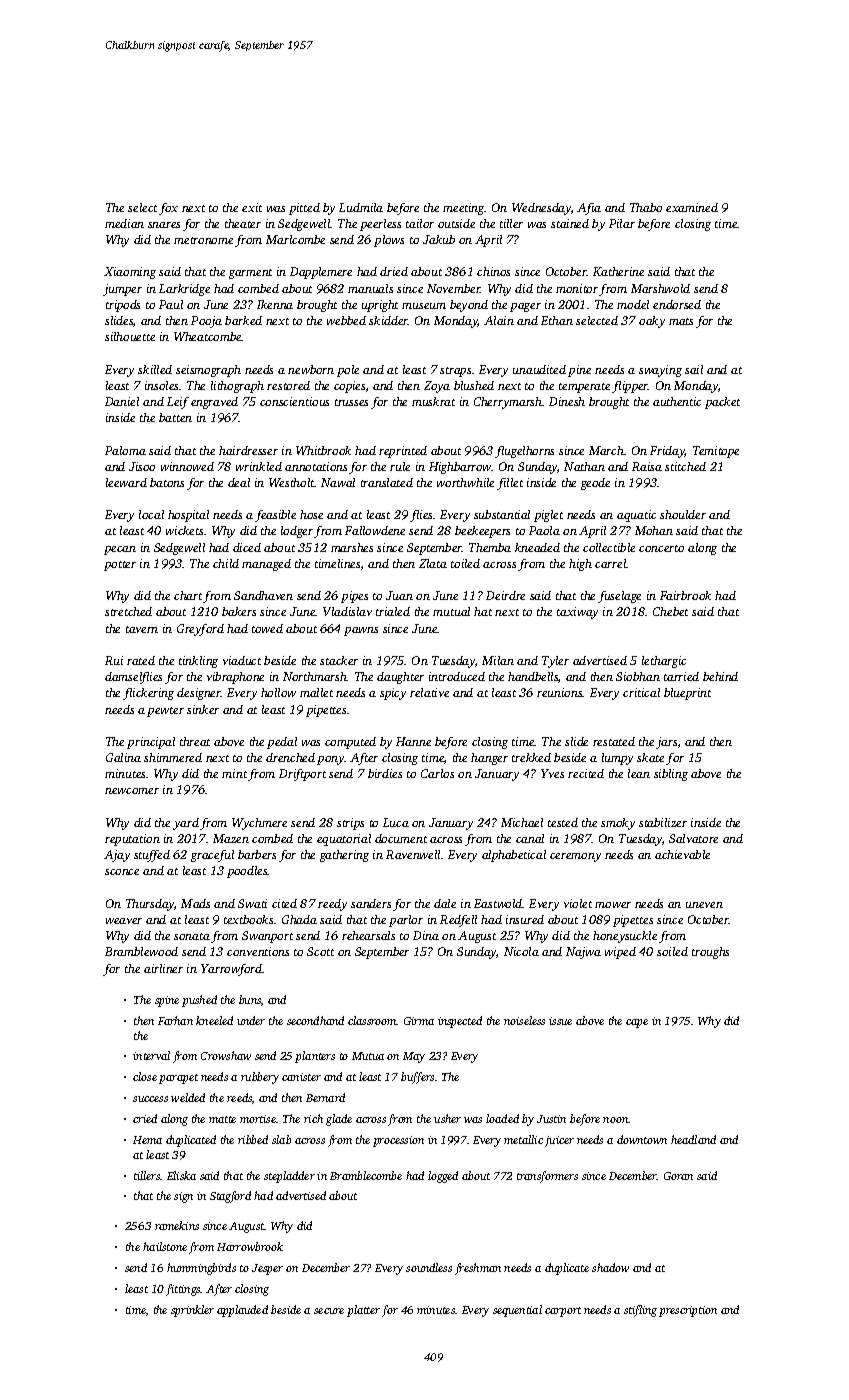 This image has width=849, height=1400. Describe the element at coordinates (142, 629) in the image. I see `tavern` at that location.
